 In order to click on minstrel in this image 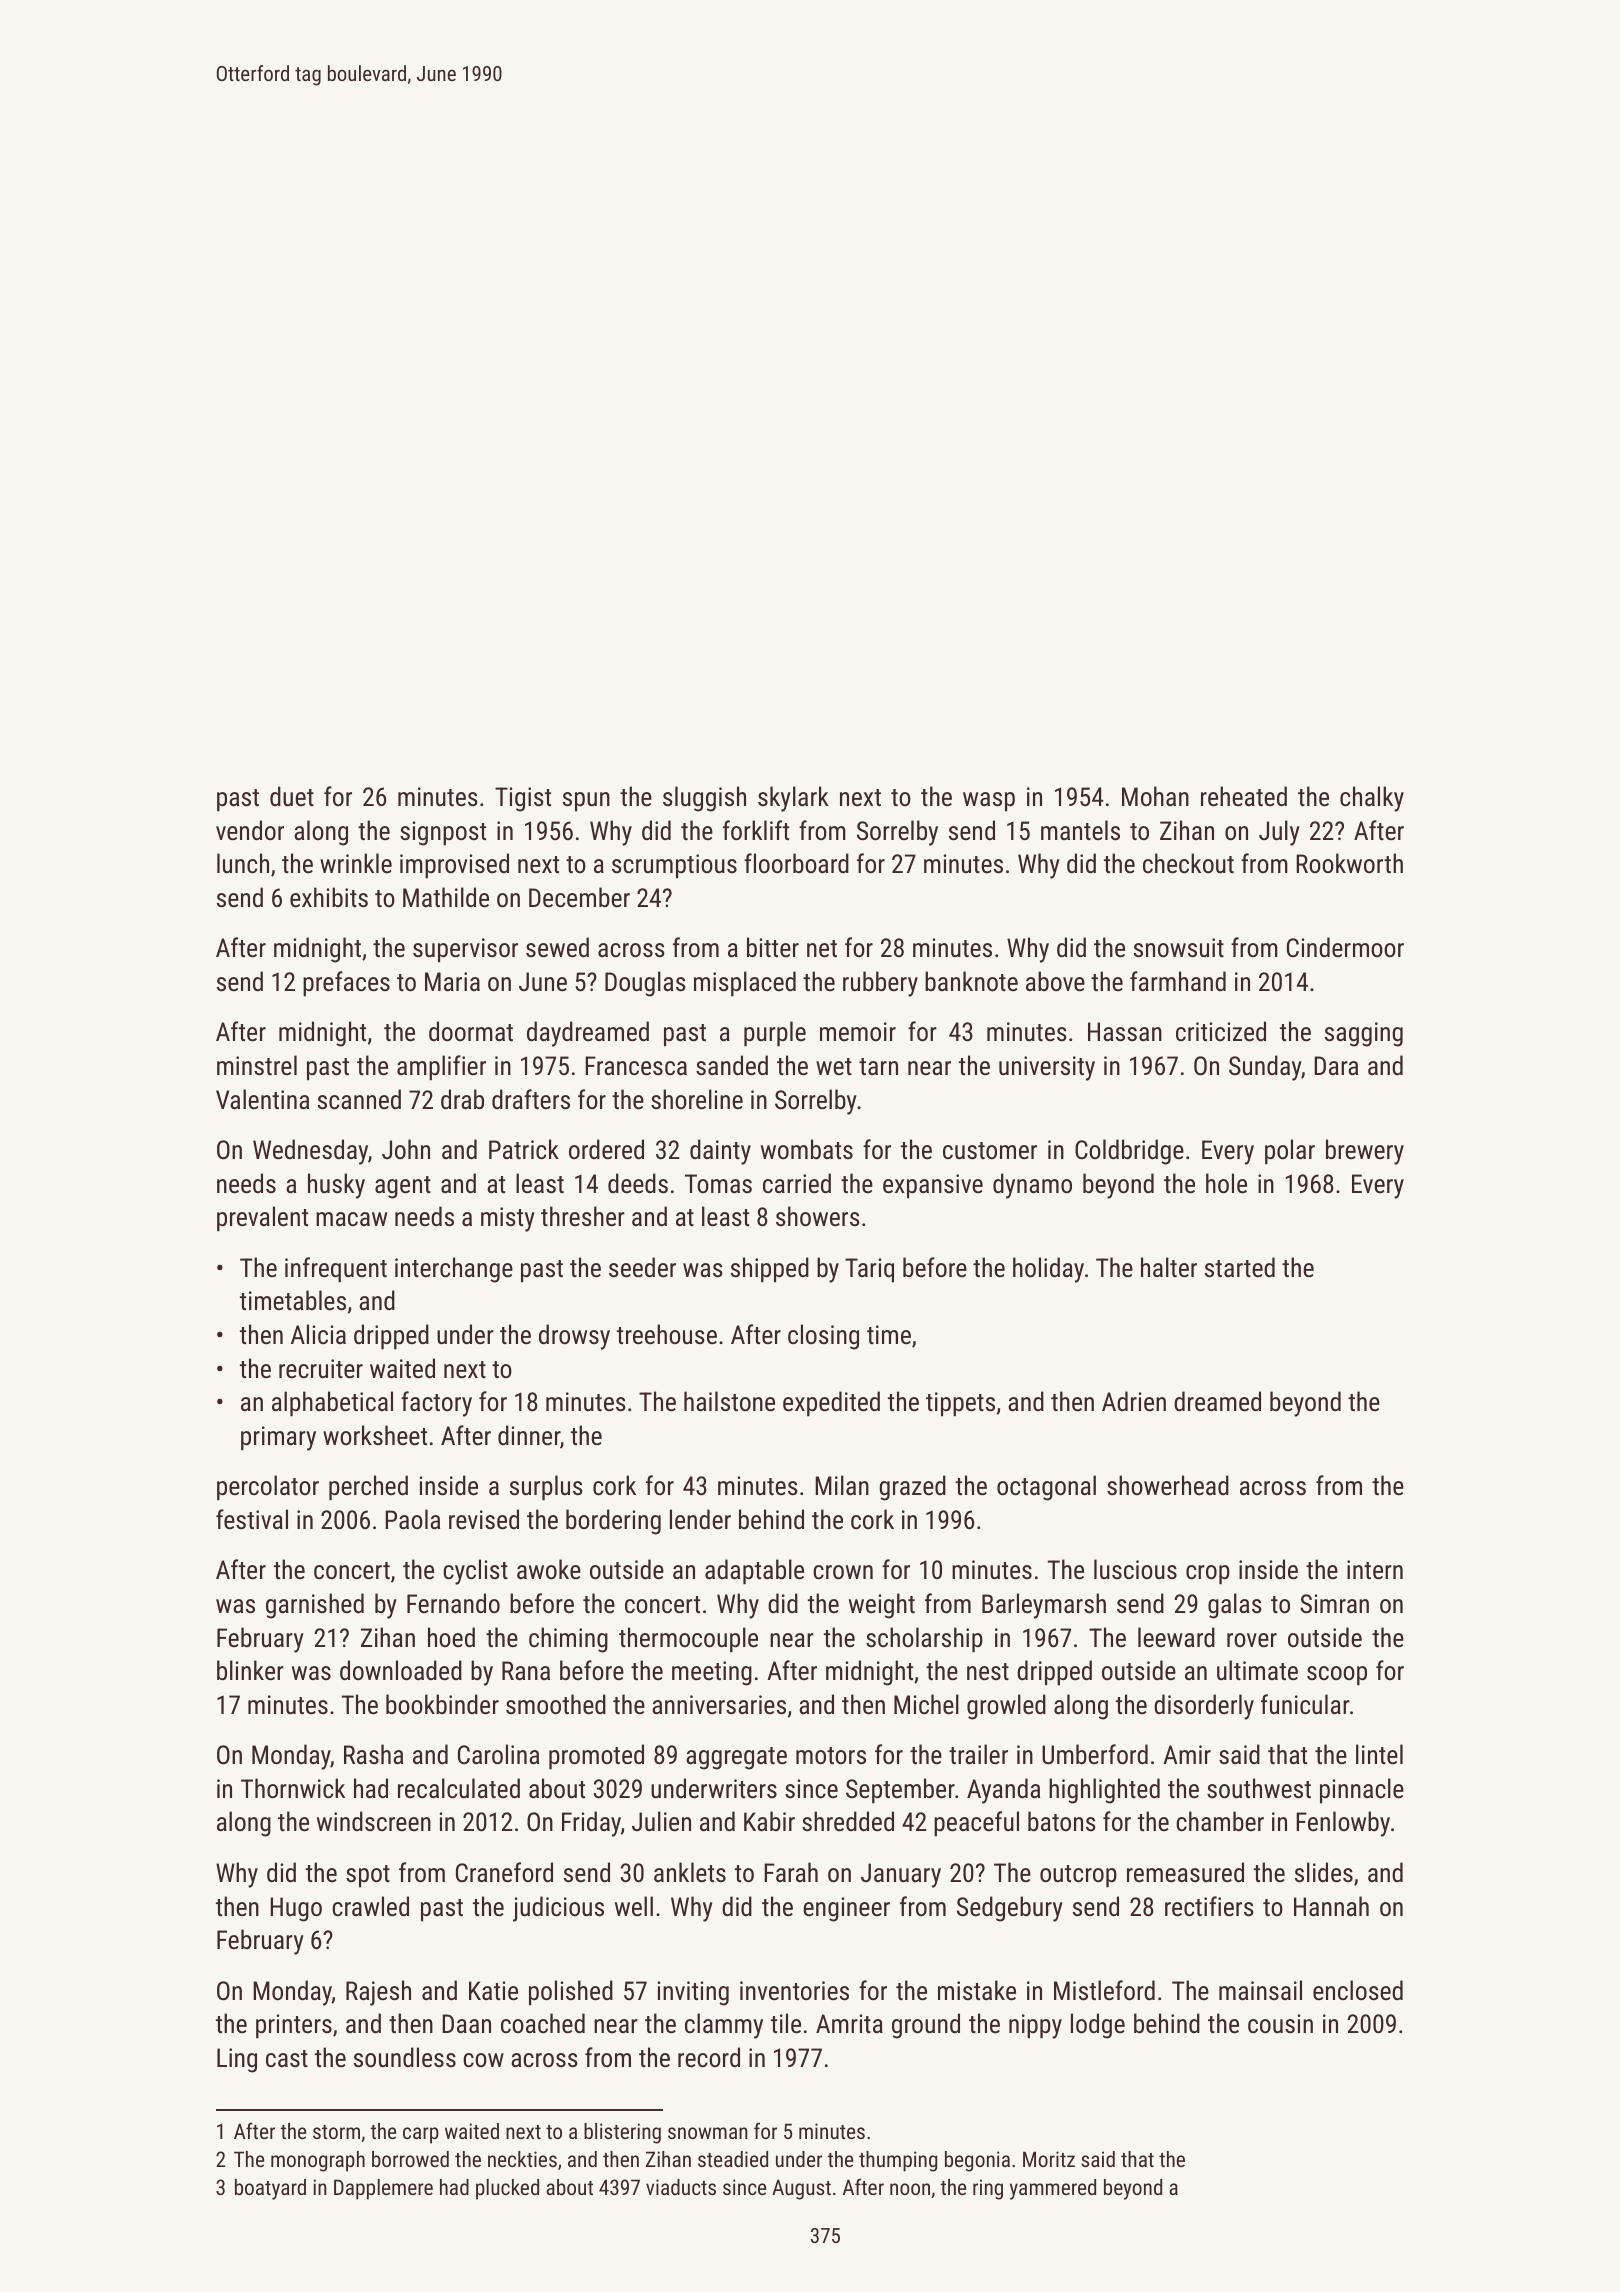, I will do `click(257, 1065)`.
